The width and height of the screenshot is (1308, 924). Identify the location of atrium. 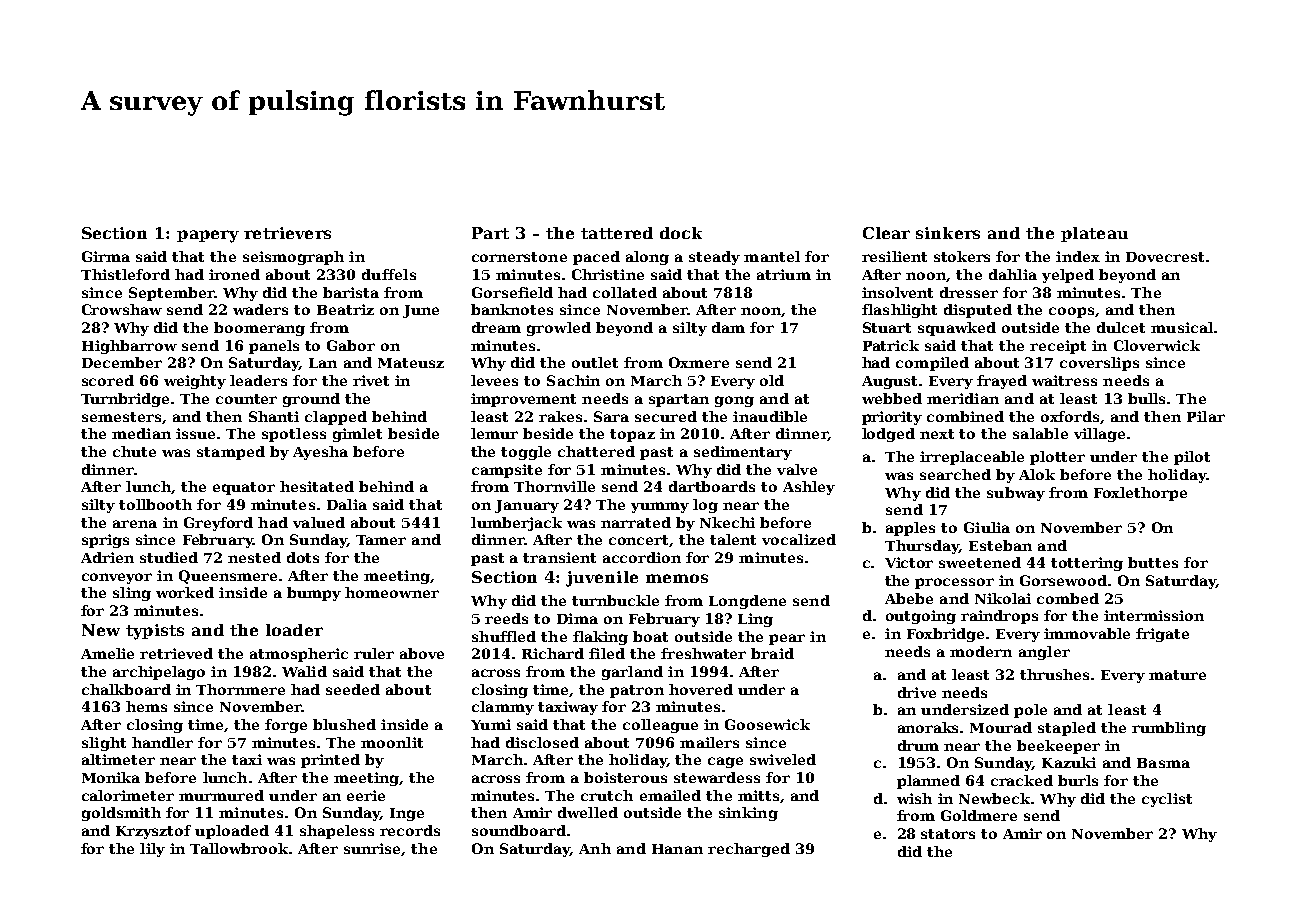
(784, 274).
